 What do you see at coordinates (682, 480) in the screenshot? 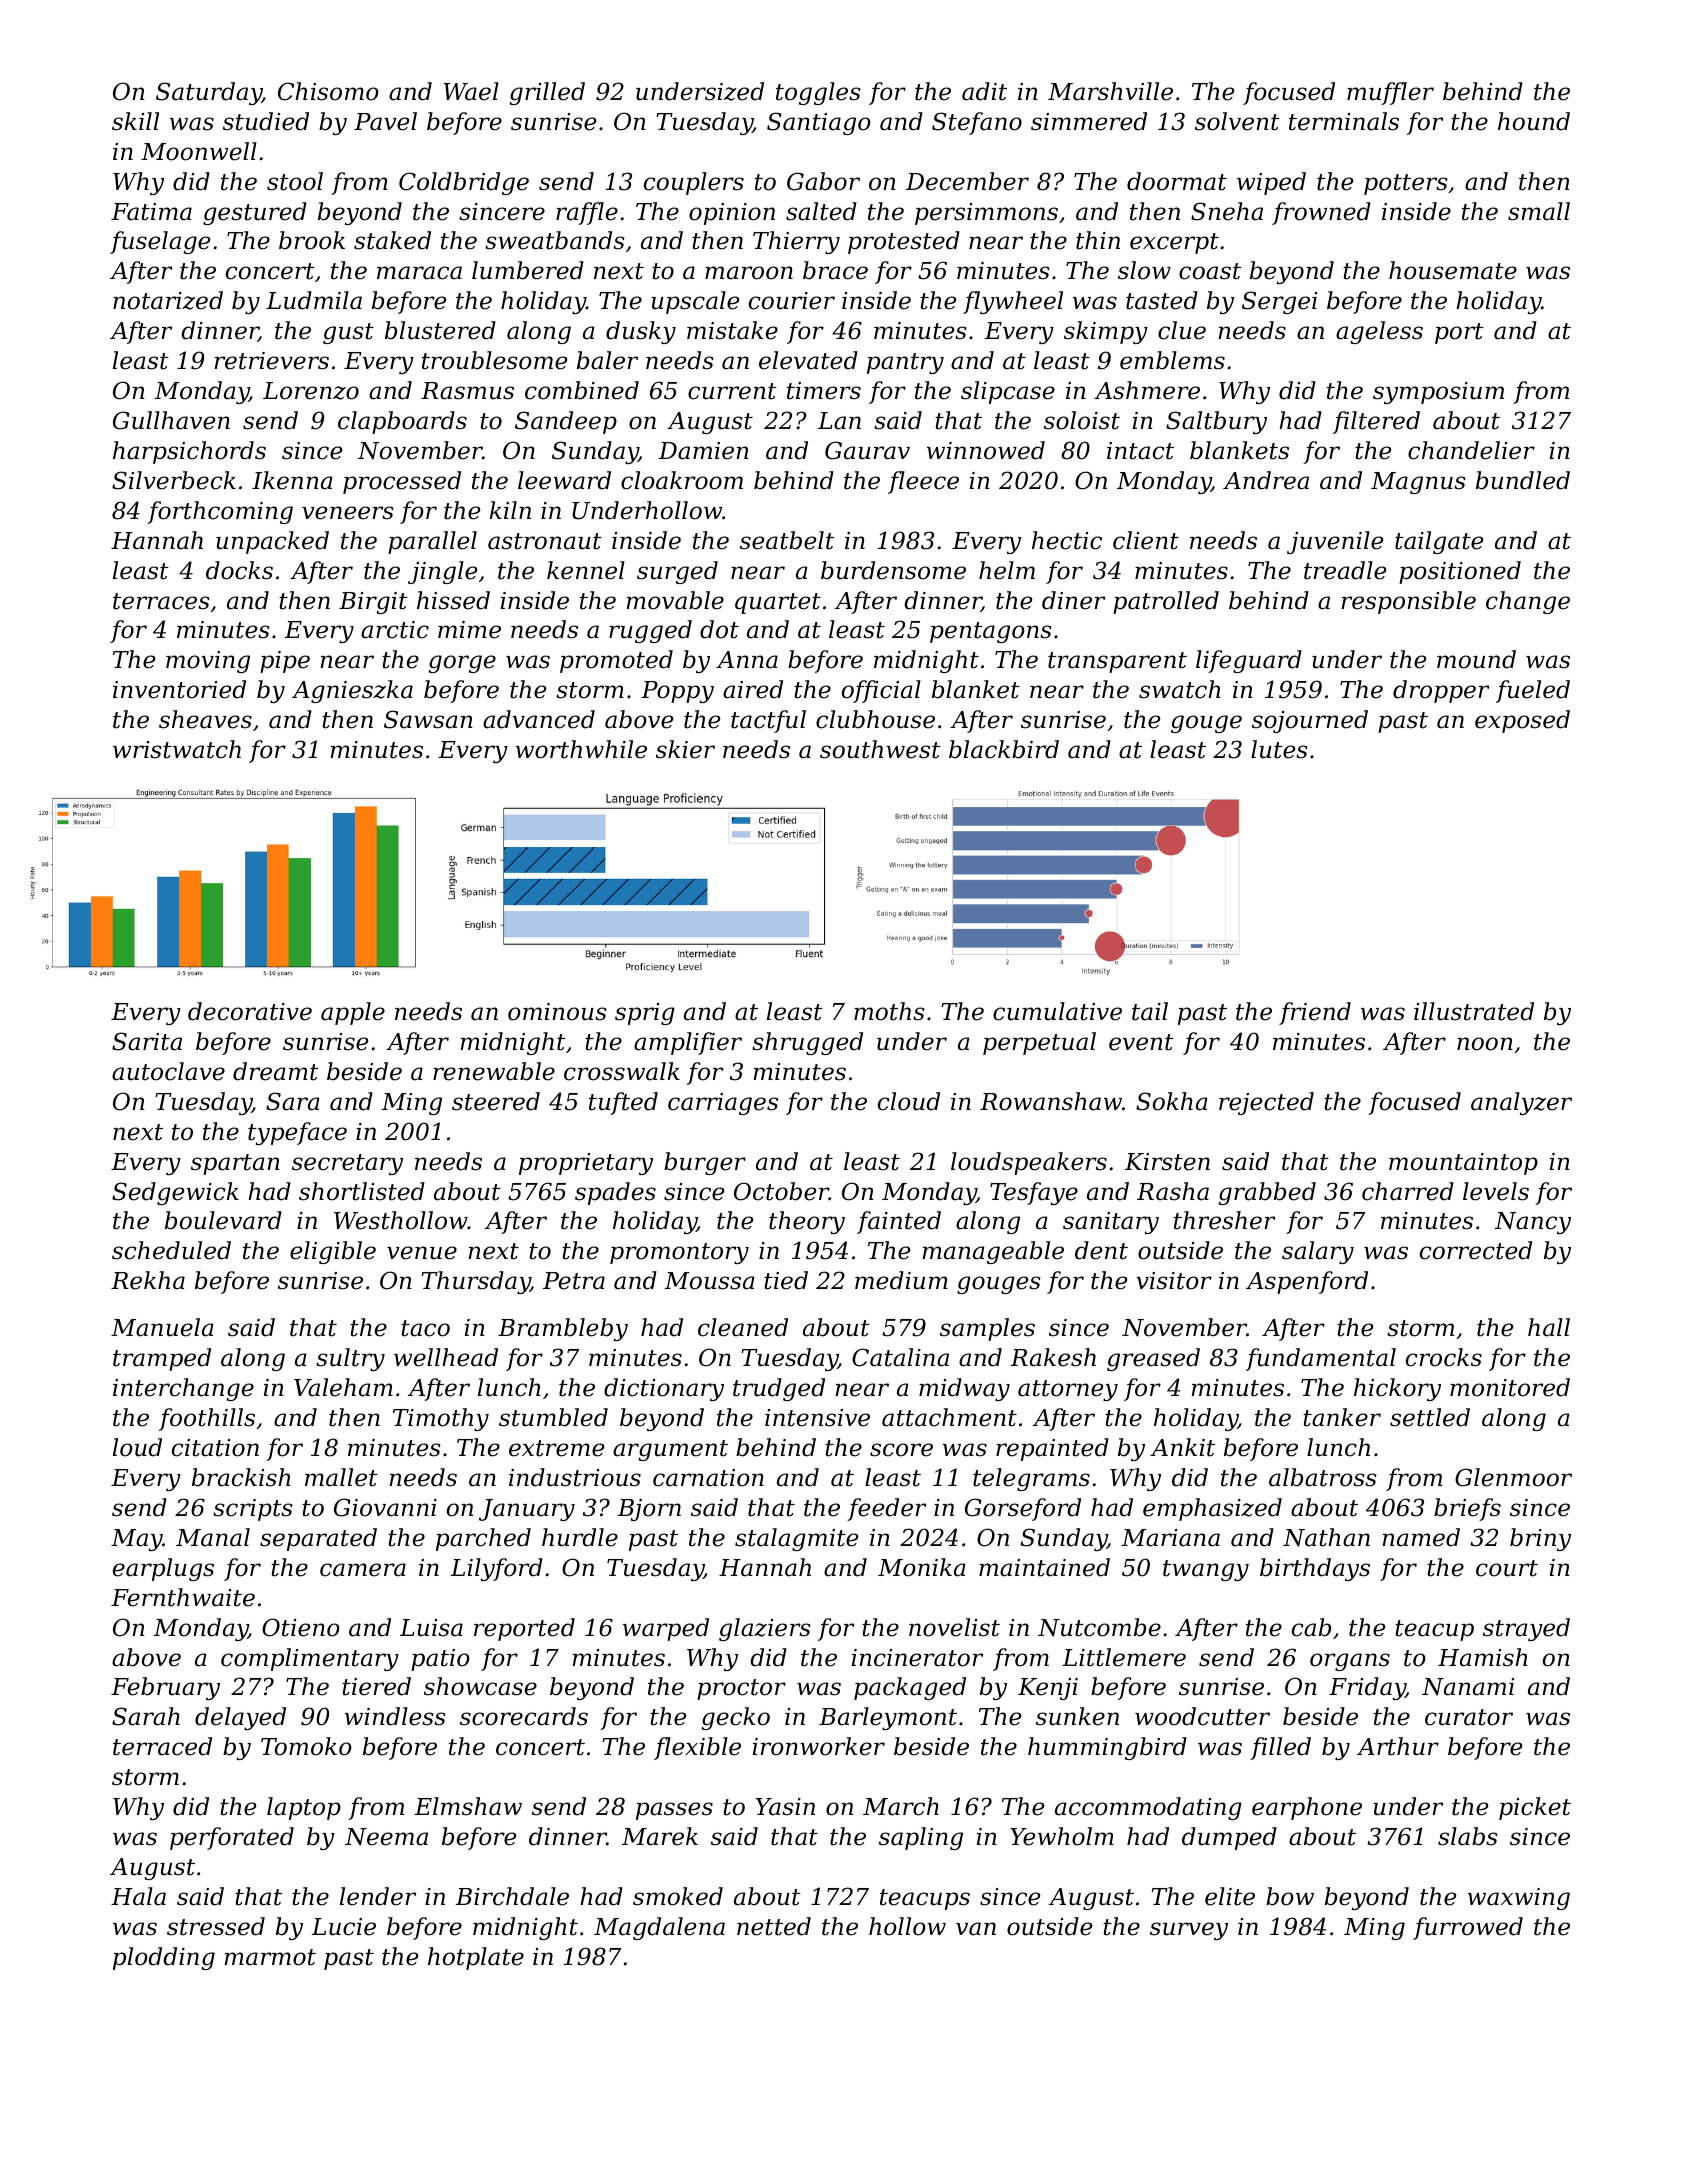
I see `cloakroom` at bounding box center [682, 480].
